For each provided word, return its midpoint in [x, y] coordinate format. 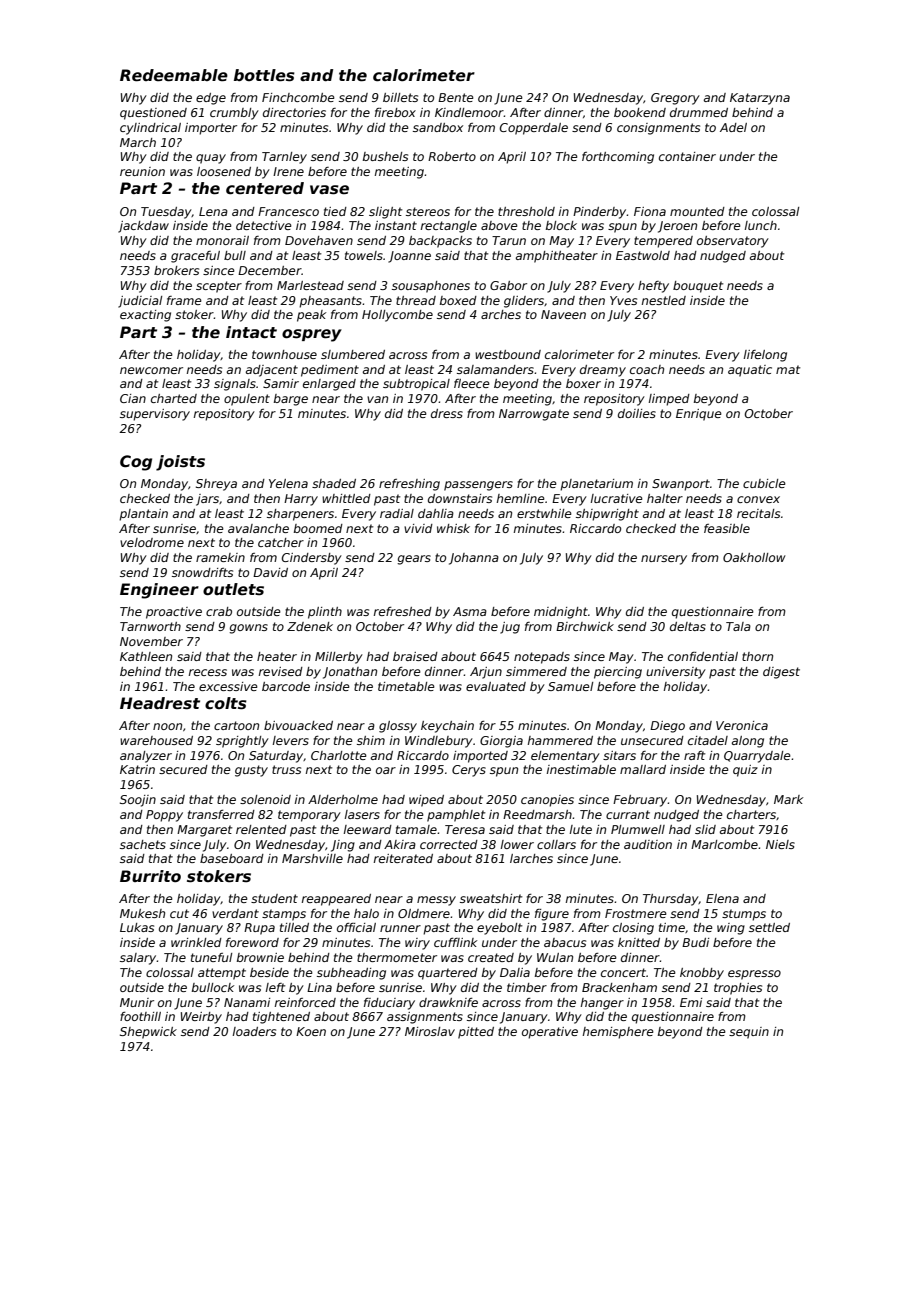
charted [174, 398]
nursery [664, 560]
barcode [286, 686]
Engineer [159, 591]
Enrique [699, 415]
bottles [264, 75]
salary [138, 959]
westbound [508, 354]
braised [415, 656]
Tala [738, 626]
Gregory [675, 99]
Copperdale [533, 129]
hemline [521, 498]
